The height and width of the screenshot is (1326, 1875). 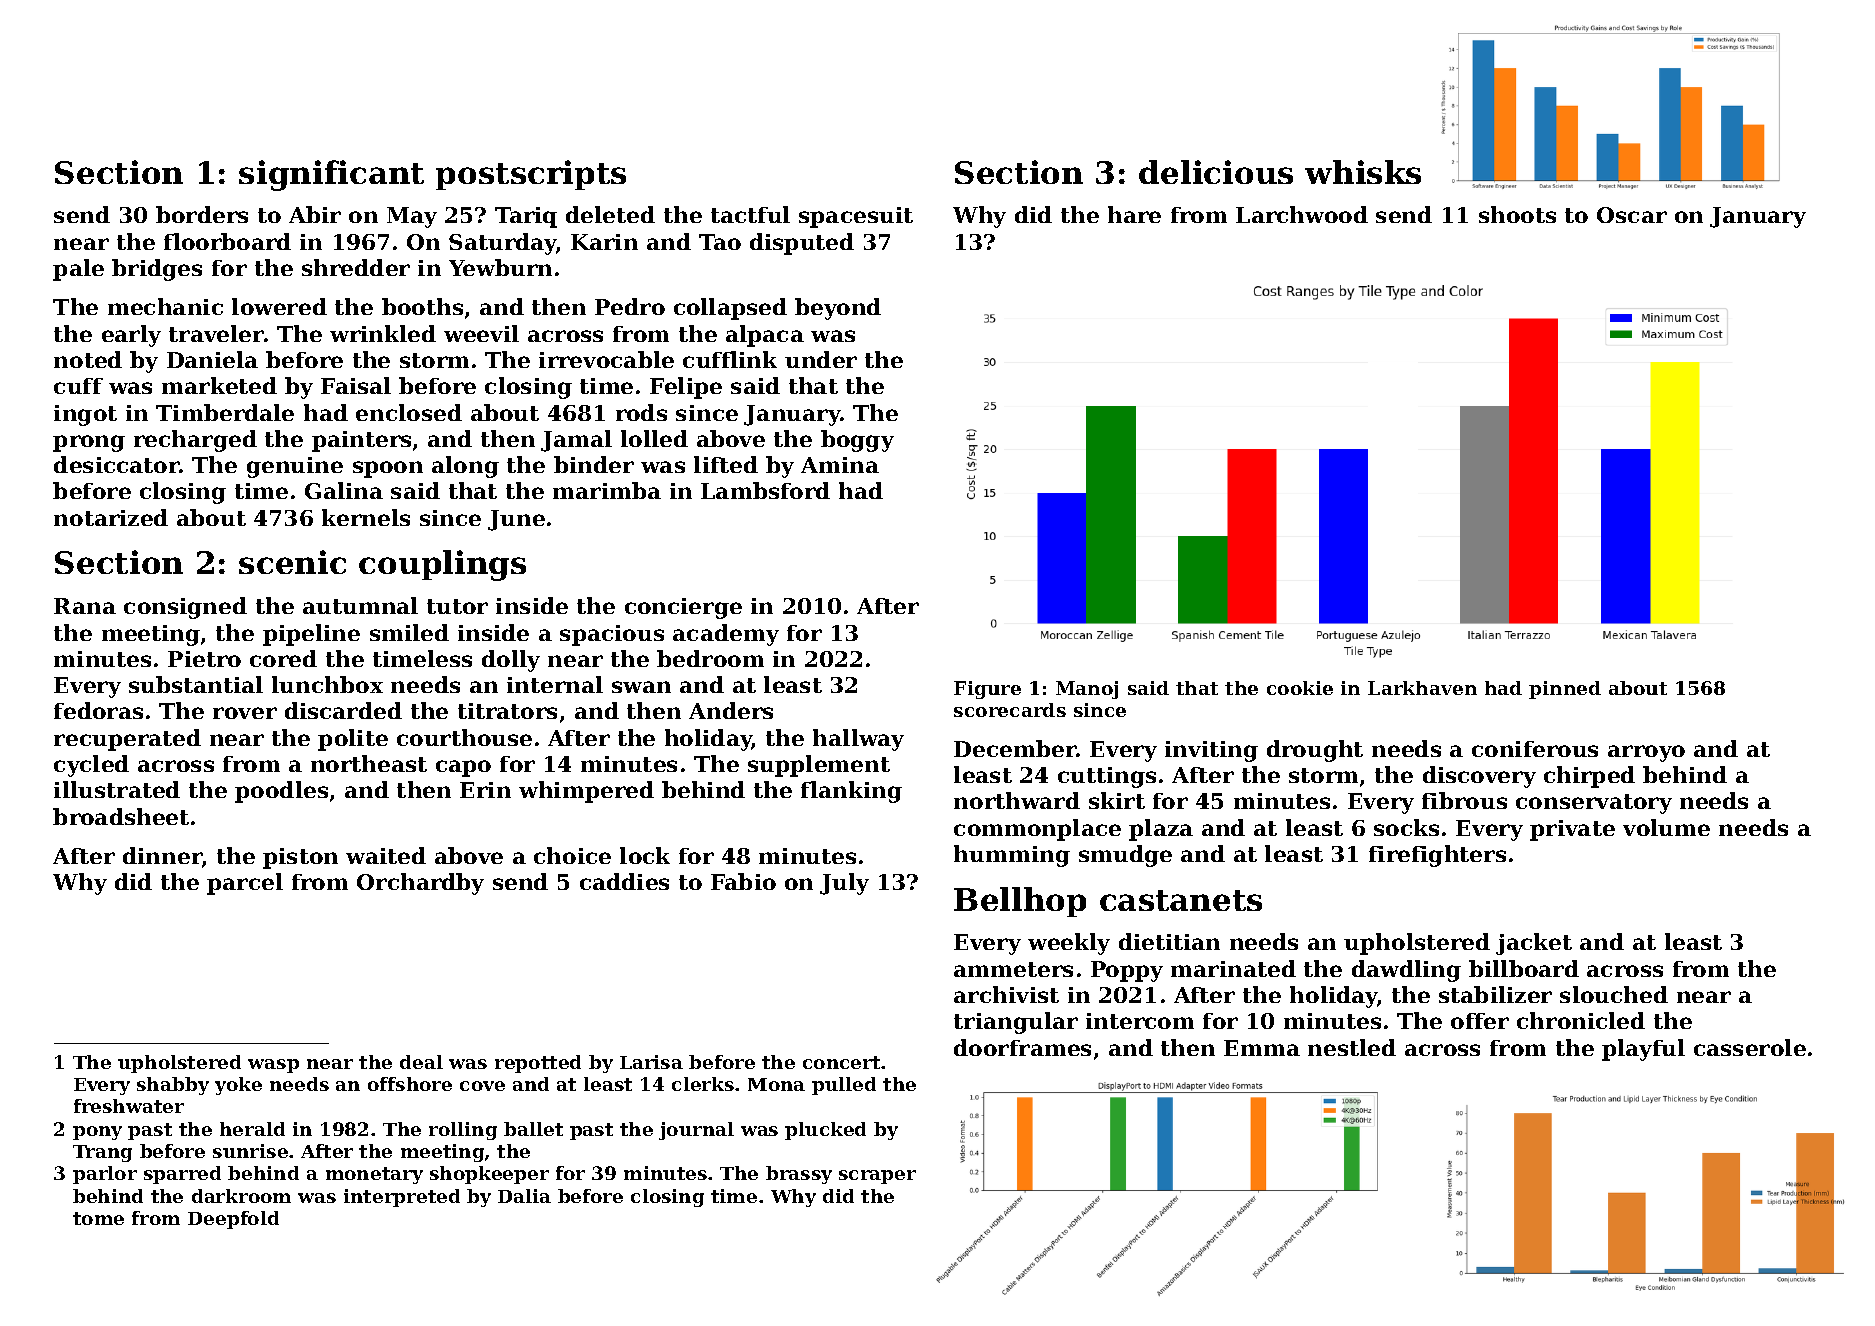 What do you see at coordinates (85, 606) in the screenshot?
I see `Rana` at bounding box center [85, 606].
